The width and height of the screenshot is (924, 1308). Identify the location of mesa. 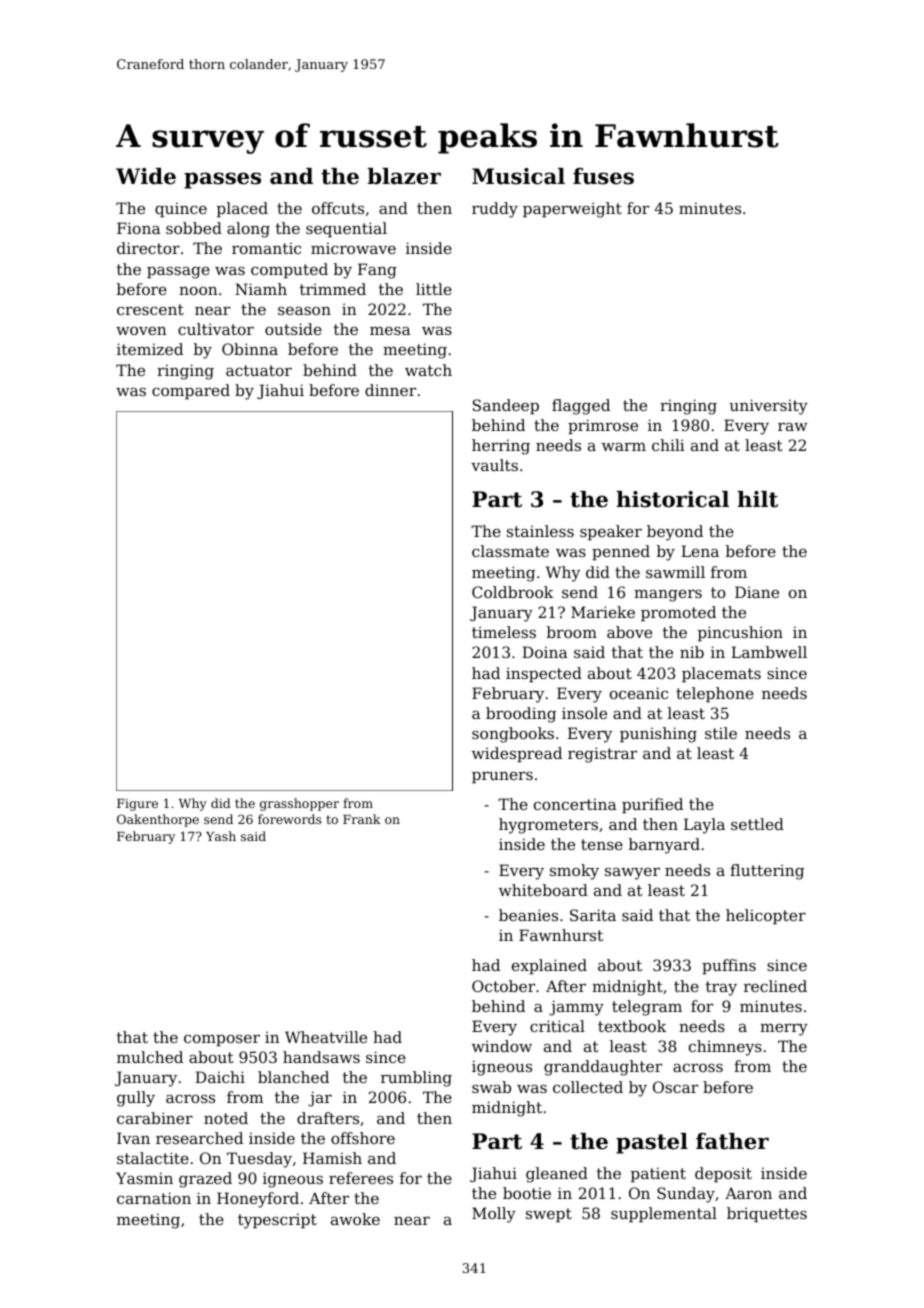
(390, 331).
